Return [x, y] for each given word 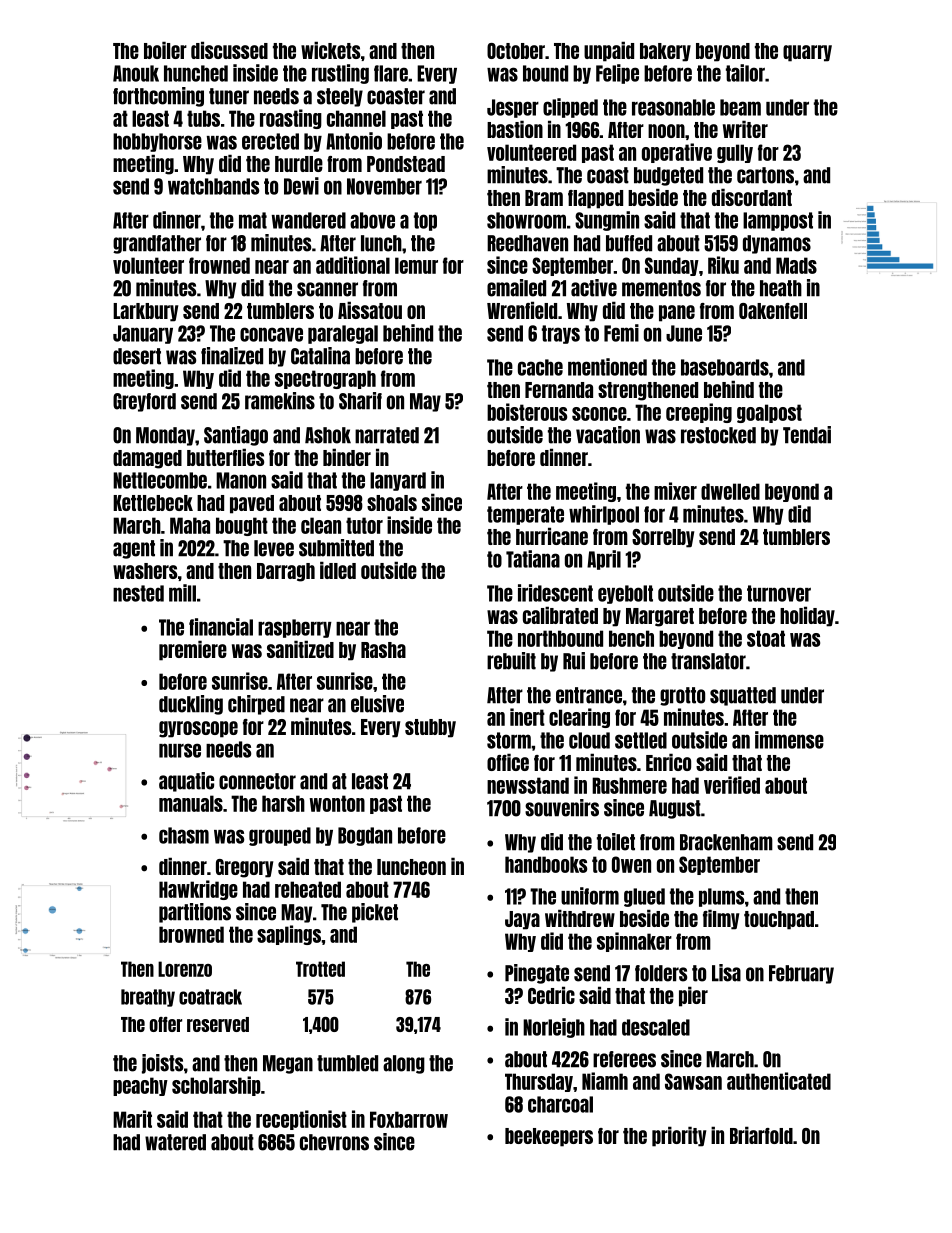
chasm [184, 835]
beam [740, 107]
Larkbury [145, 312]
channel [356, 118]
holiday [807, 616]
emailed [516, 288]
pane [677, 313]
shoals [392, 503]
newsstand [528, 785]
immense [789, 740]
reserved [218, 1024]
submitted [336, 548]
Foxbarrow [409, 1119]
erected [270, 141]
